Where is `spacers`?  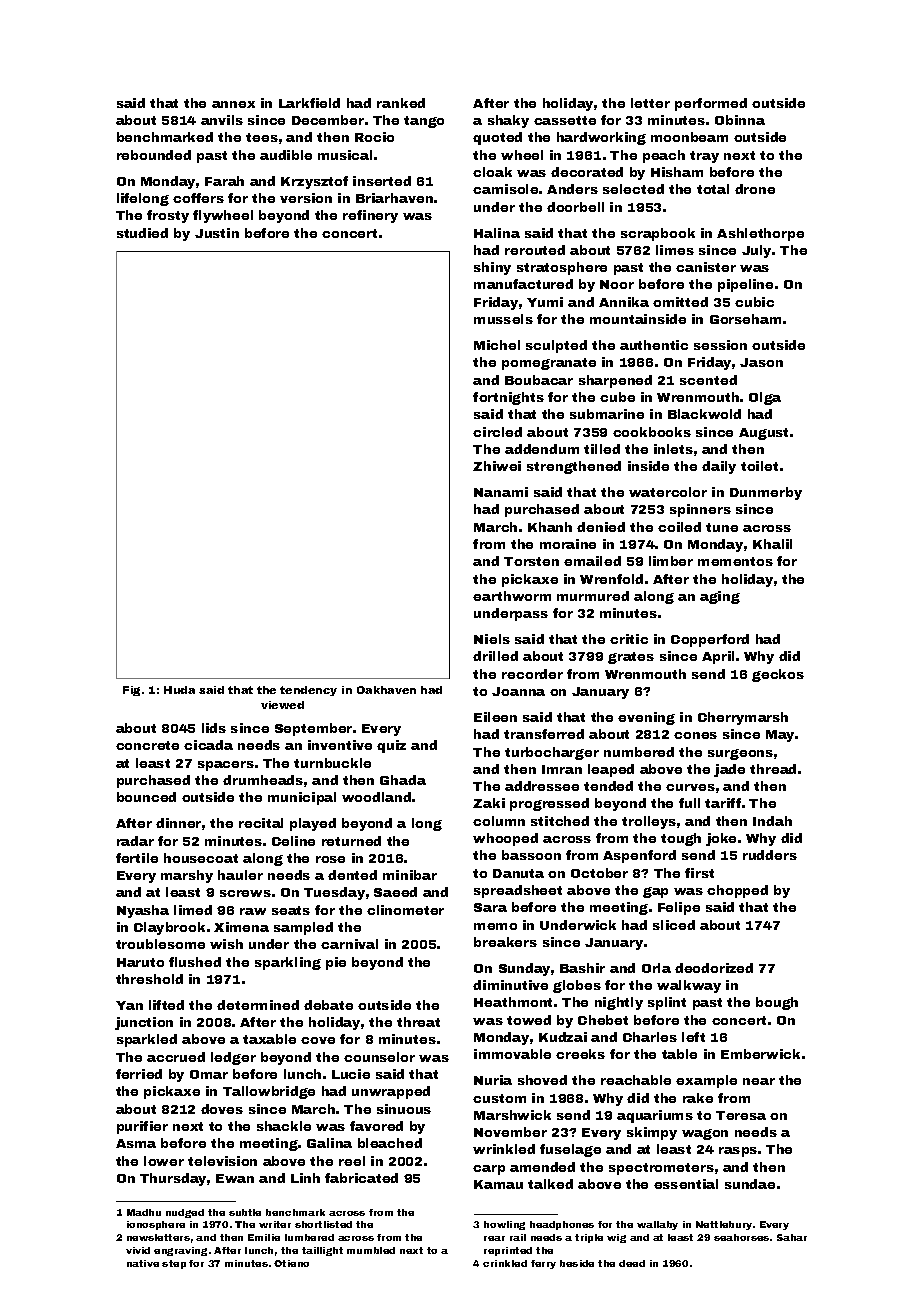
spacers is located at coordinates (226, 766).
